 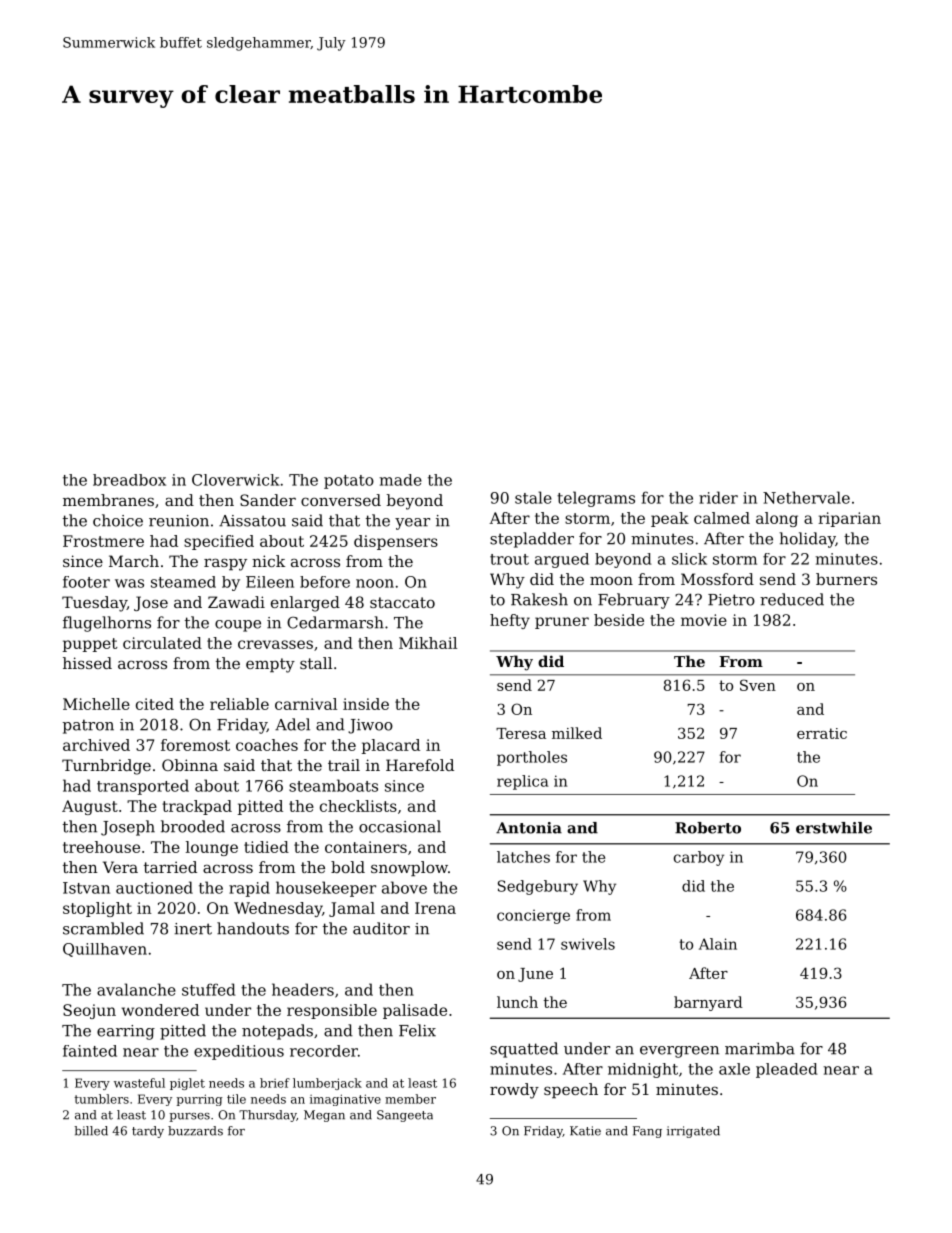 I want to click on headers, so click(x=303, y=989).
